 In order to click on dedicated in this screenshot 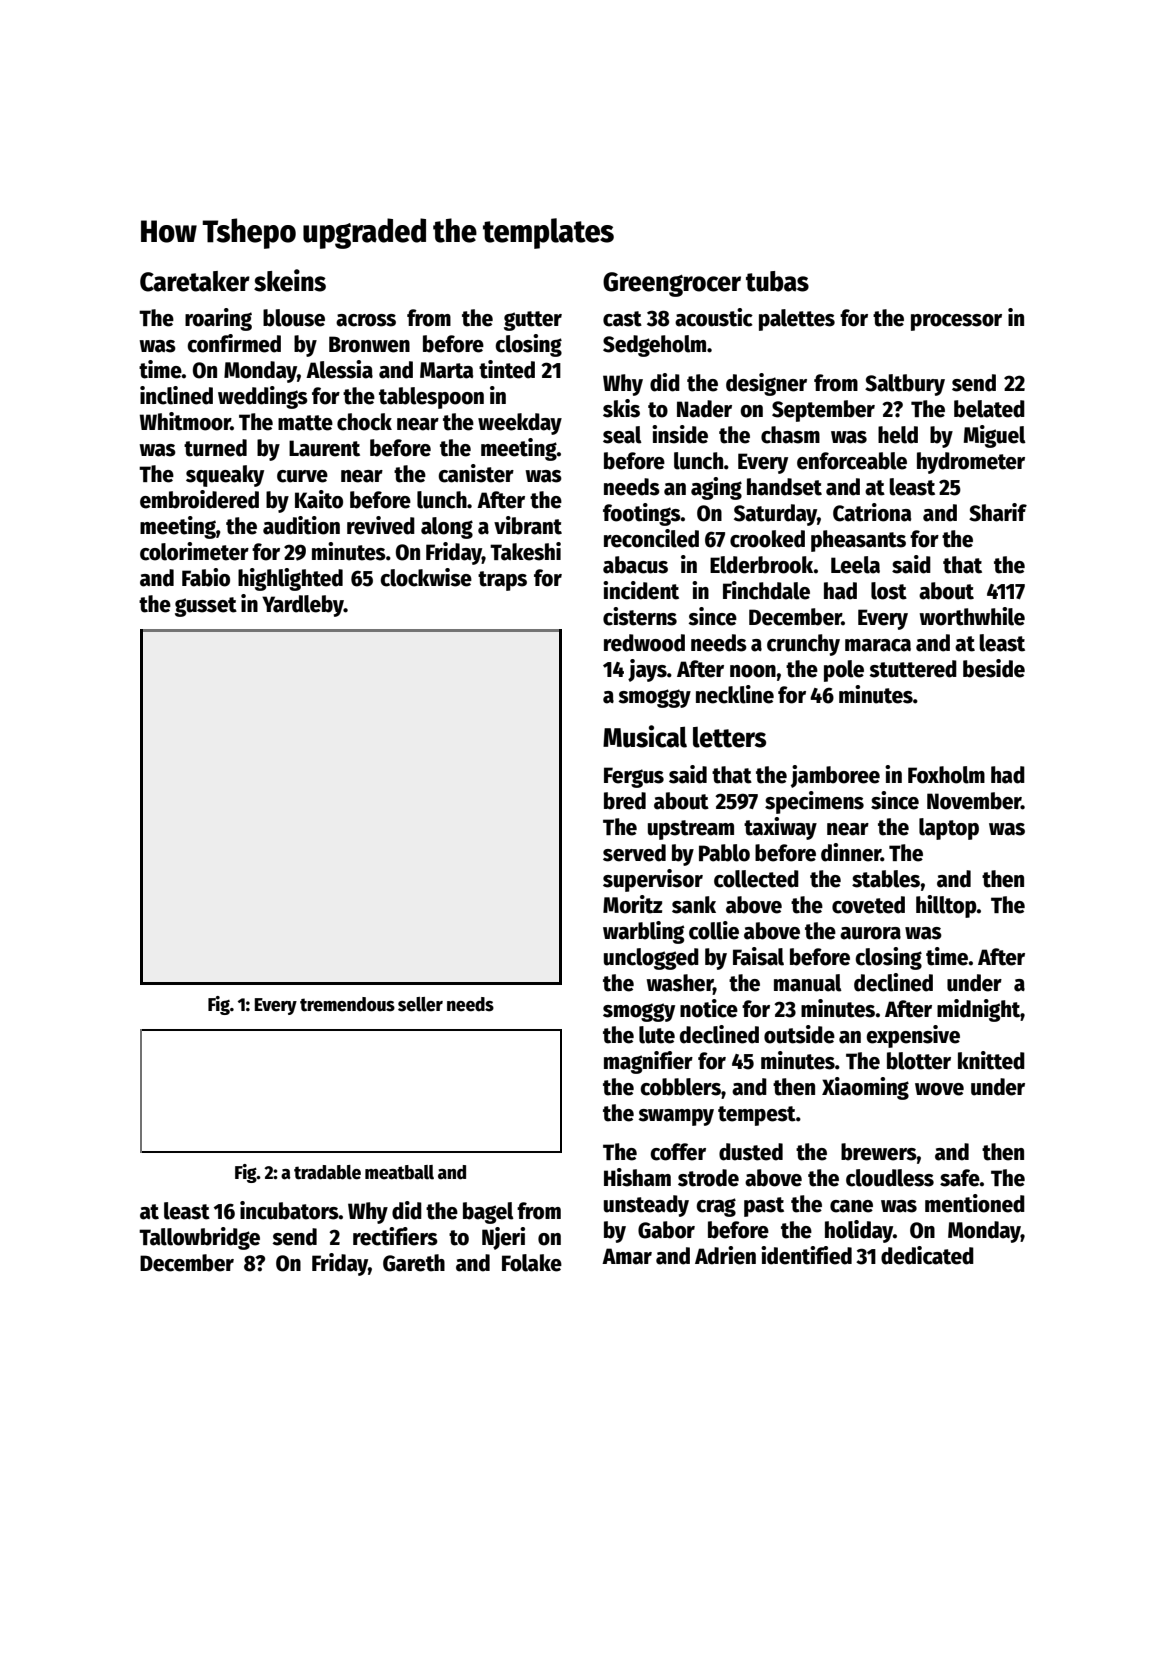, I will do `click(927, 1255)`.
